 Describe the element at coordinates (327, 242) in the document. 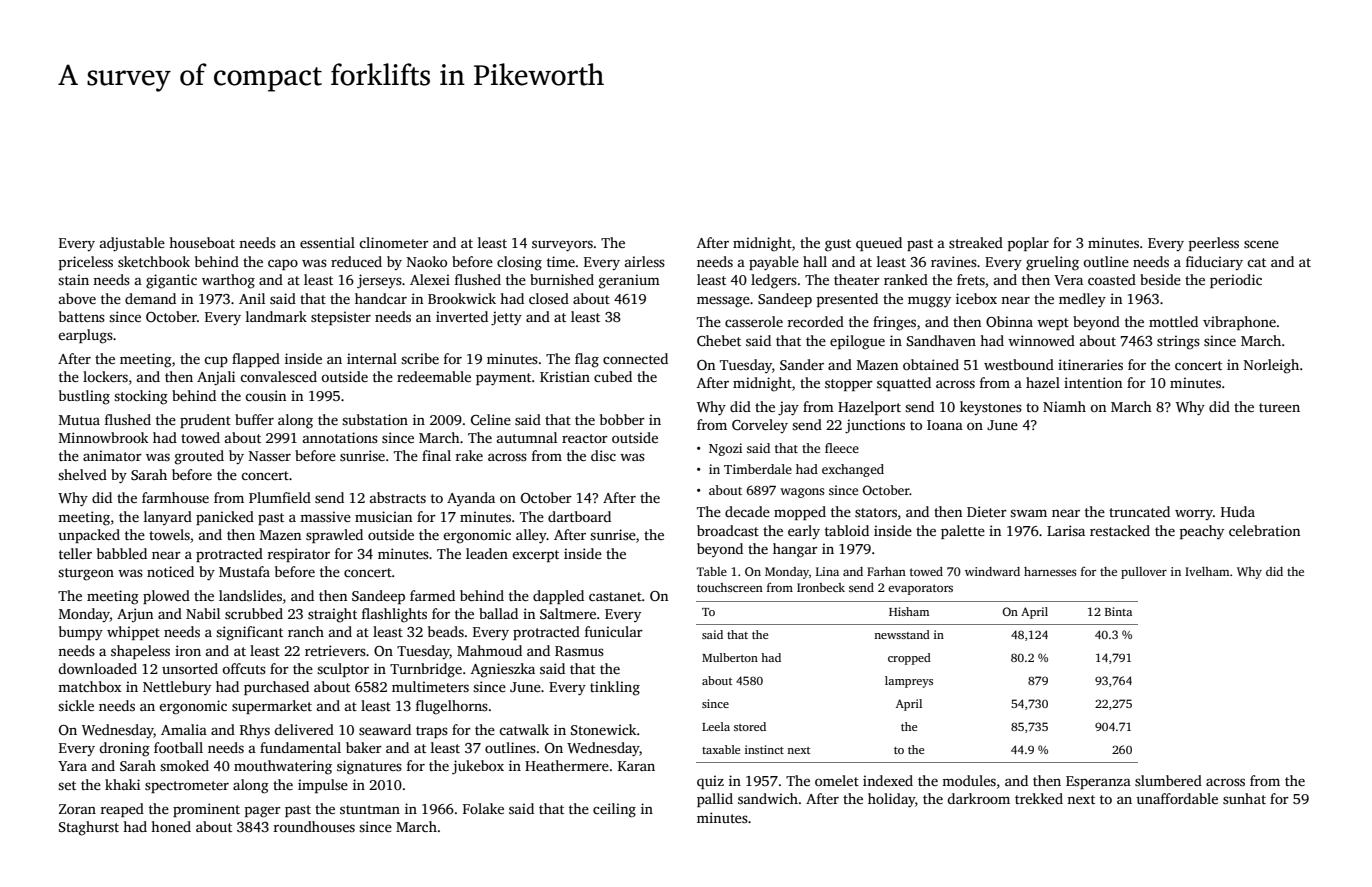

I see `essential` at that location.
